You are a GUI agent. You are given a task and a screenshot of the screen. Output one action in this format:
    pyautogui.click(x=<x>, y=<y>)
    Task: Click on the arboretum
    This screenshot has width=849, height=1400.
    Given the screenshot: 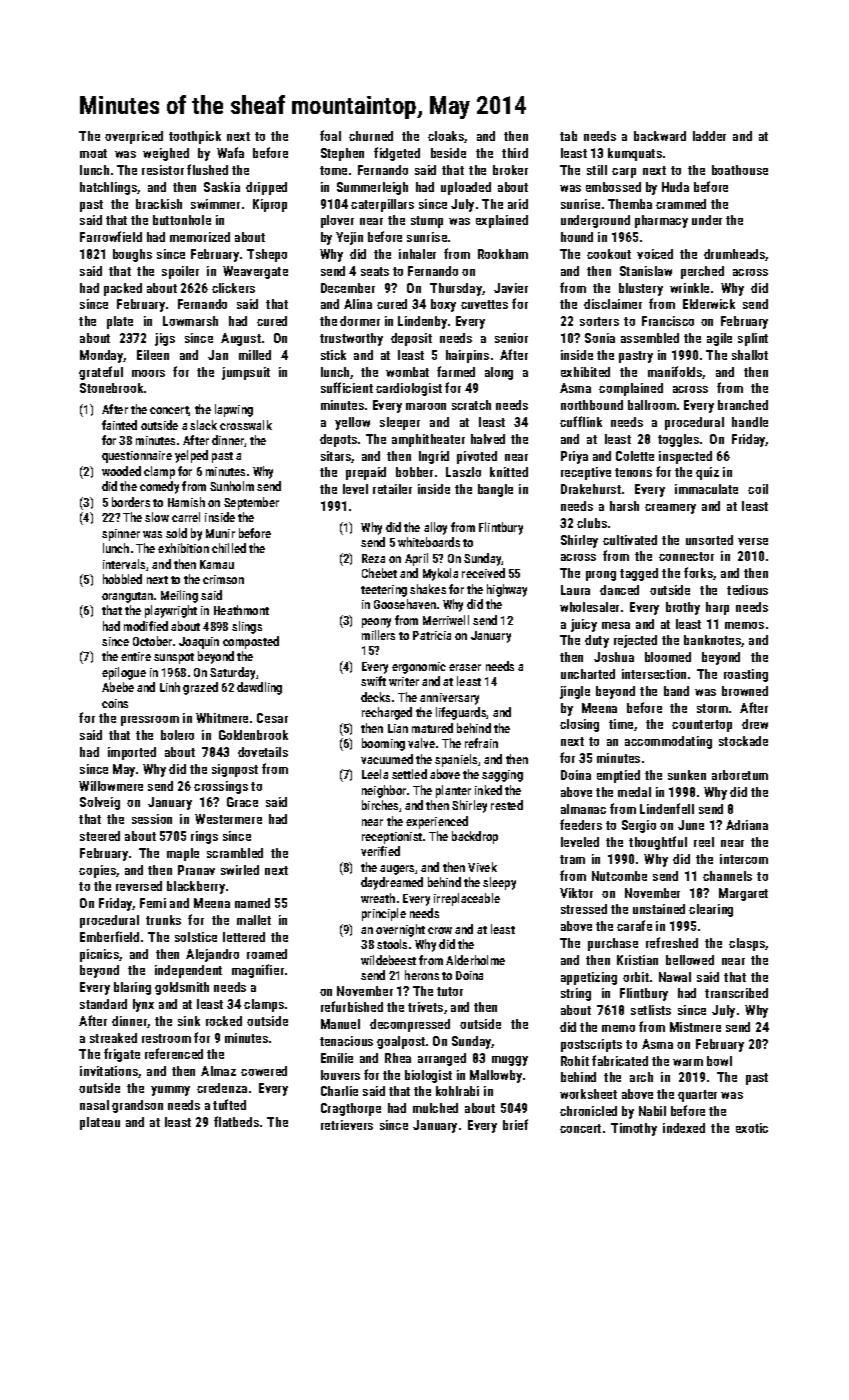 What is the action you would take?
    pyautogui.click(x=740, y=775)
